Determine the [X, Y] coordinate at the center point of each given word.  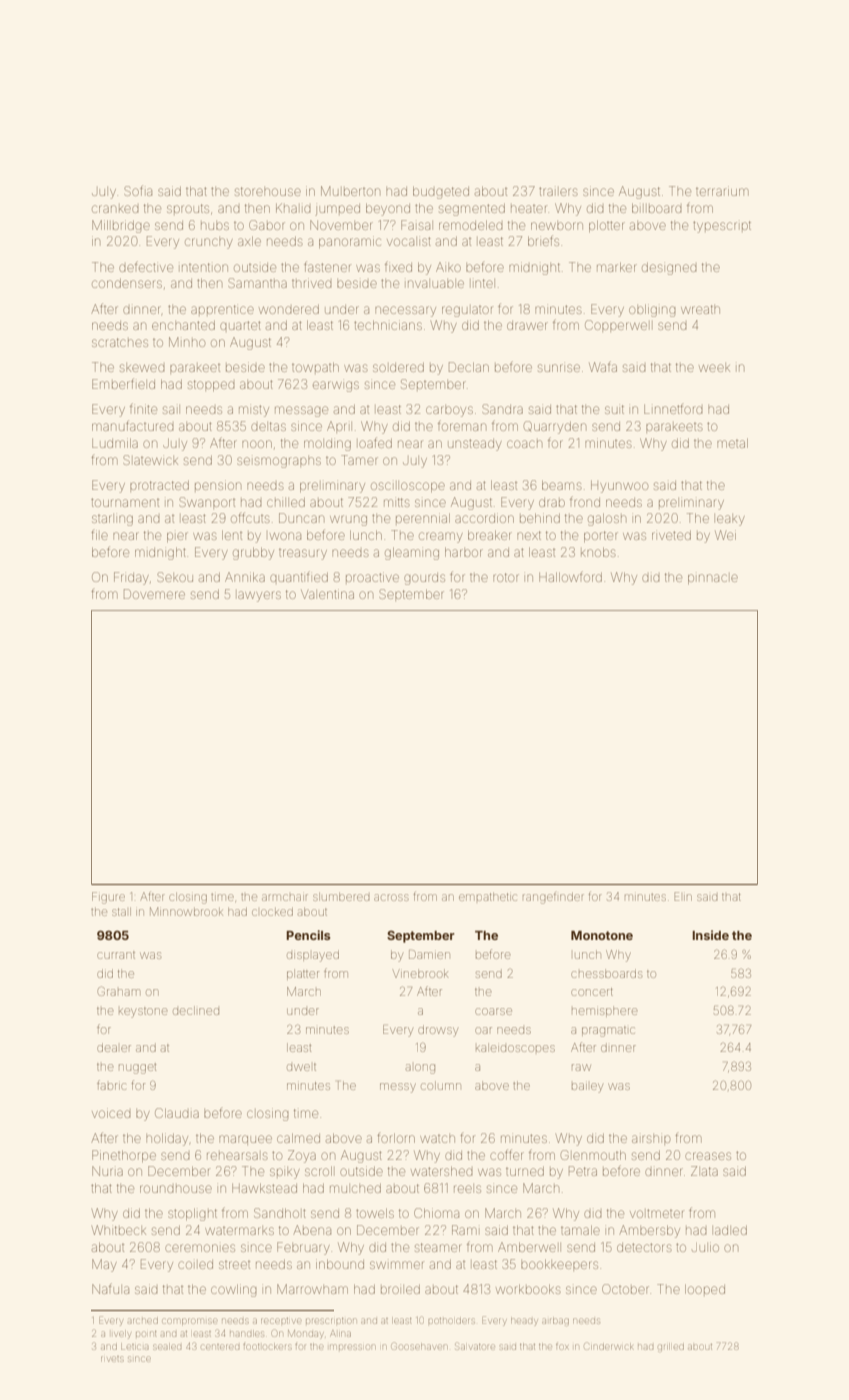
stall [121, 912]
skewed [142, 368]
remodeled [471, 225]
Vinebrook [420, 973]
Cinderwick [609, 1346]
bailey [587, 1088]
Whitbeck [119, 1230]
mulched [355, 1188]
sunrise [559, 368]
